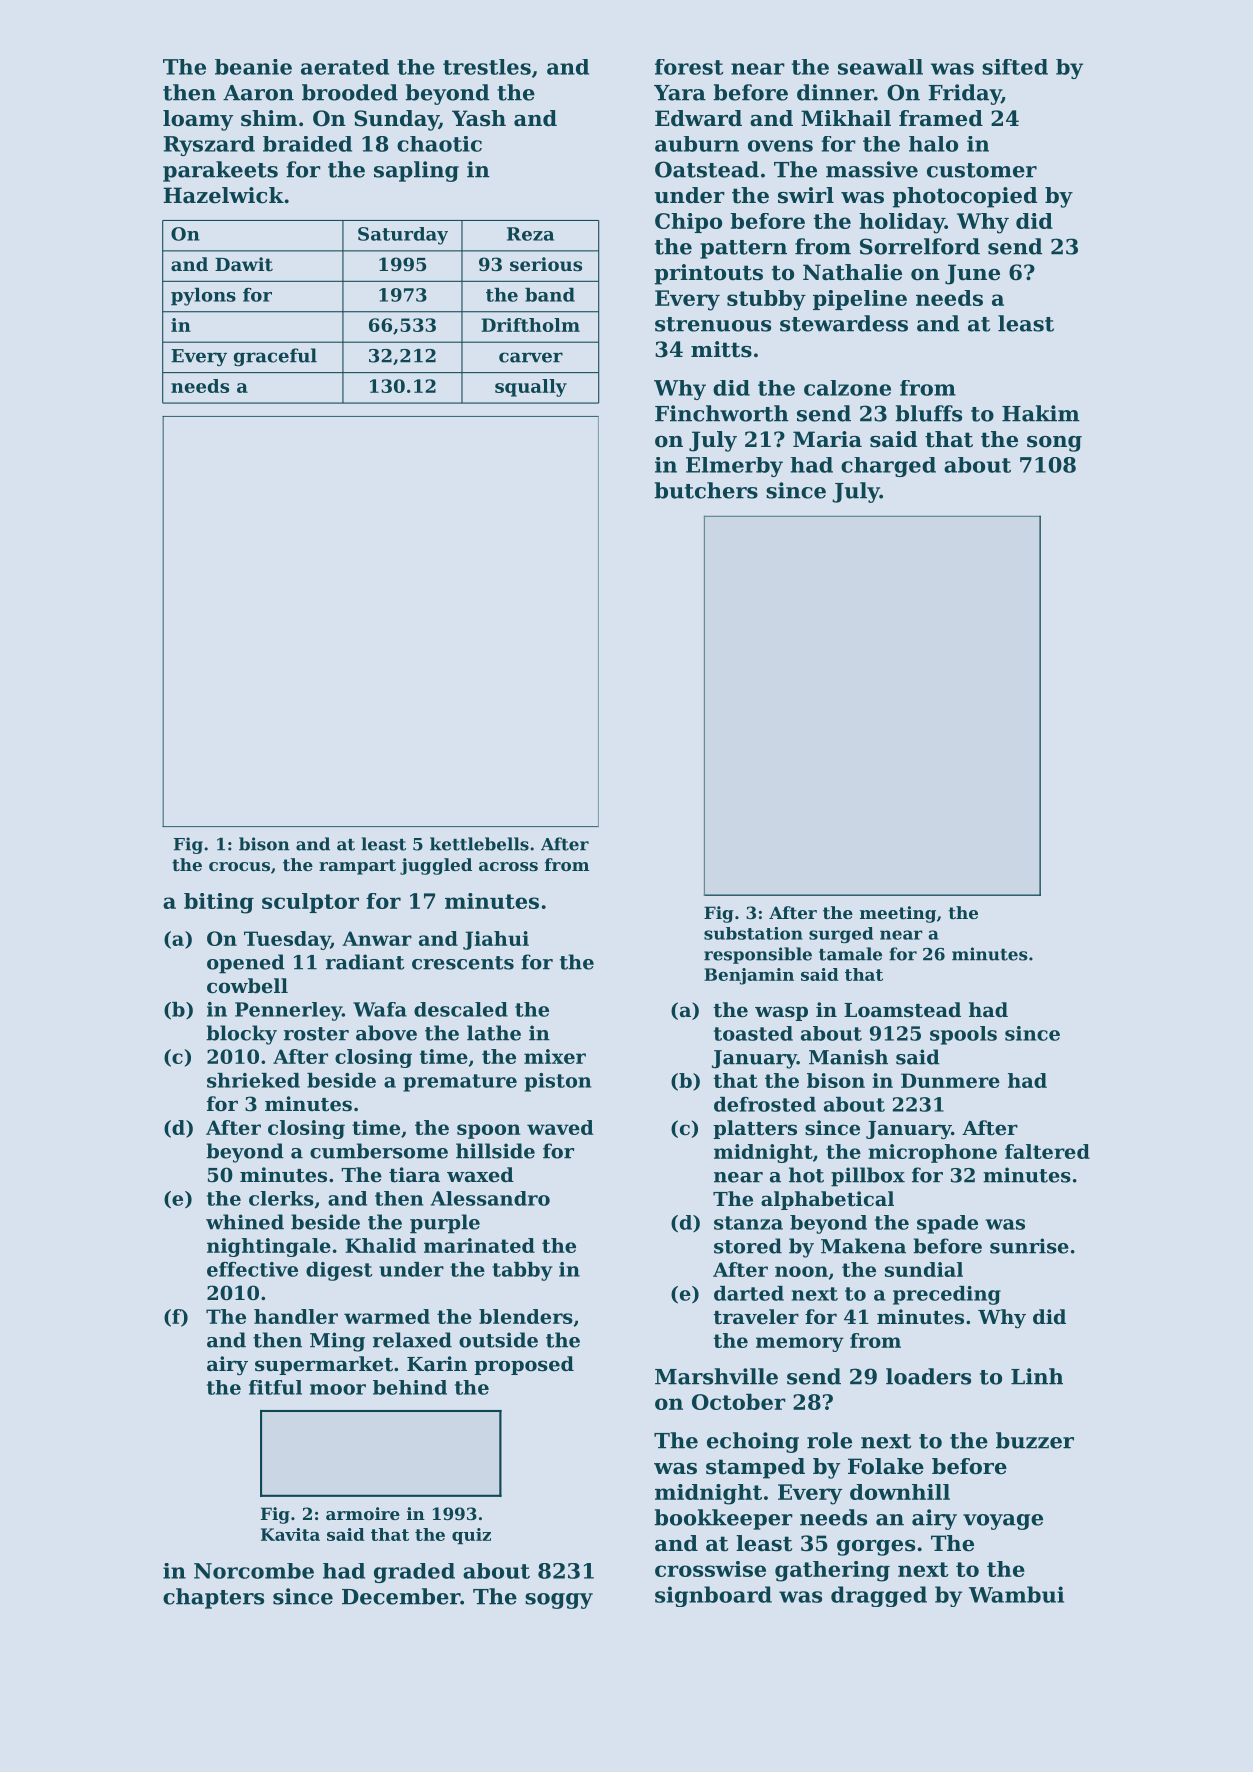  Describe the element at coordinates (487, 67) in the page. I see `trestles` at that location.
